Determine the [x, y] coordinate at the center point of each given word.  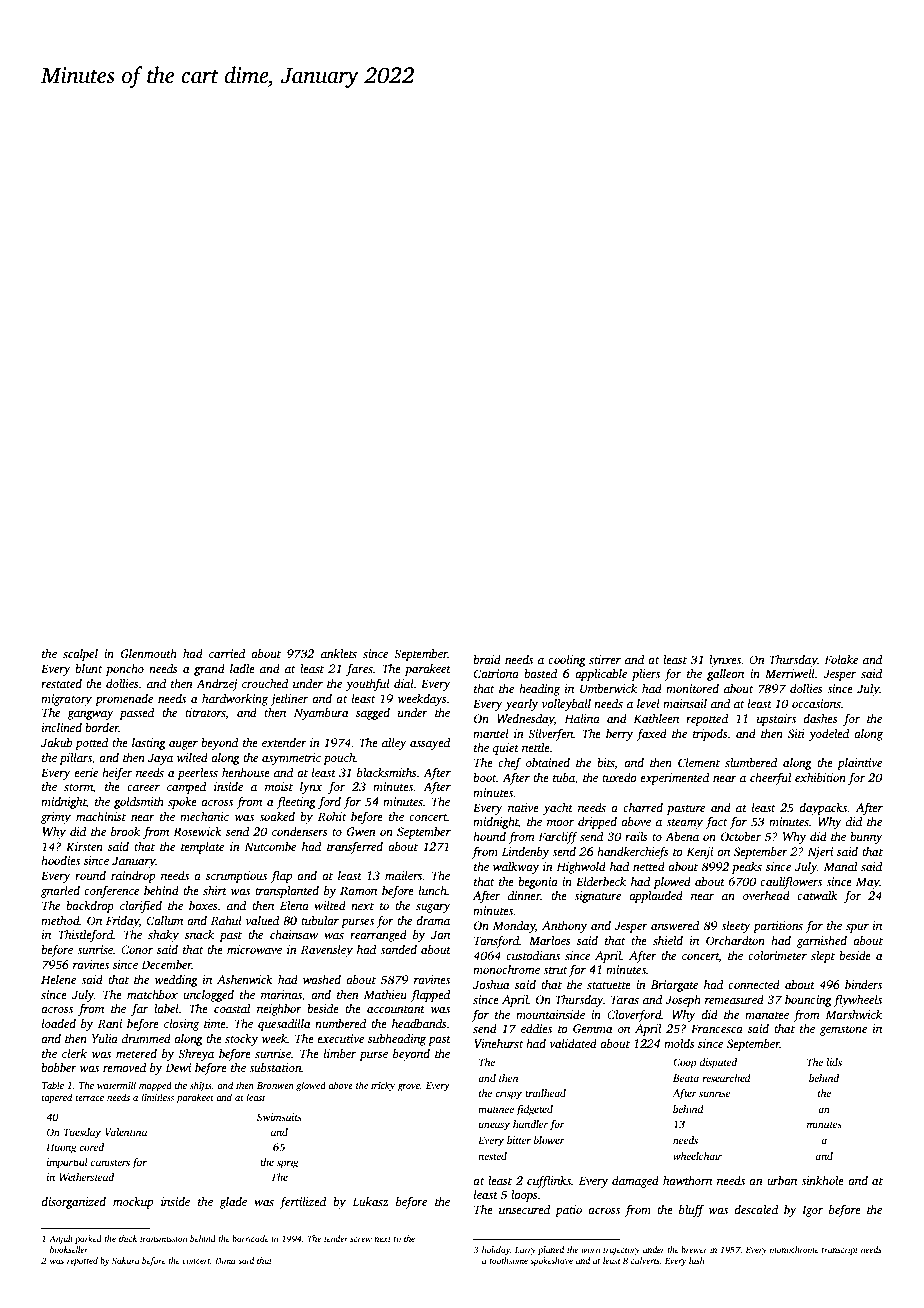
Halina [582, 718]
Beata [686, 1078]
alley [394, 744]
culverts [645, 1260]
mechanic [204, 816]
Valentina [126, 1132]
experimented [674, 779]
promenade [124, 700]
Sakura [125, 1260]
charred [643, 807]
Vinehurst [498, 1043]
